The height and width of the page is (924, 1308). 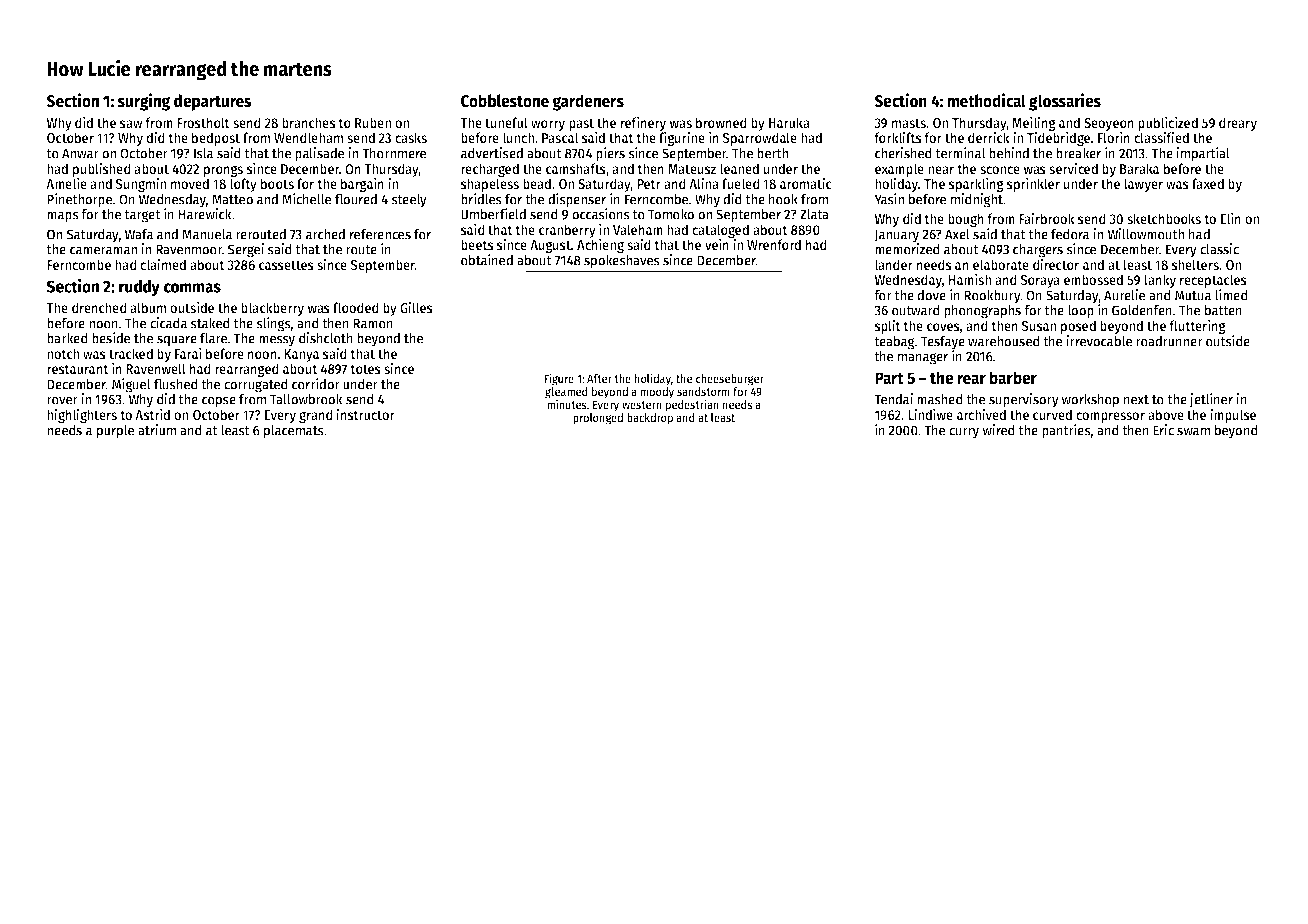 What do you see at coordinates (205, 214) in the page?
I see `Harewick` at bounding box center [205, 214].
